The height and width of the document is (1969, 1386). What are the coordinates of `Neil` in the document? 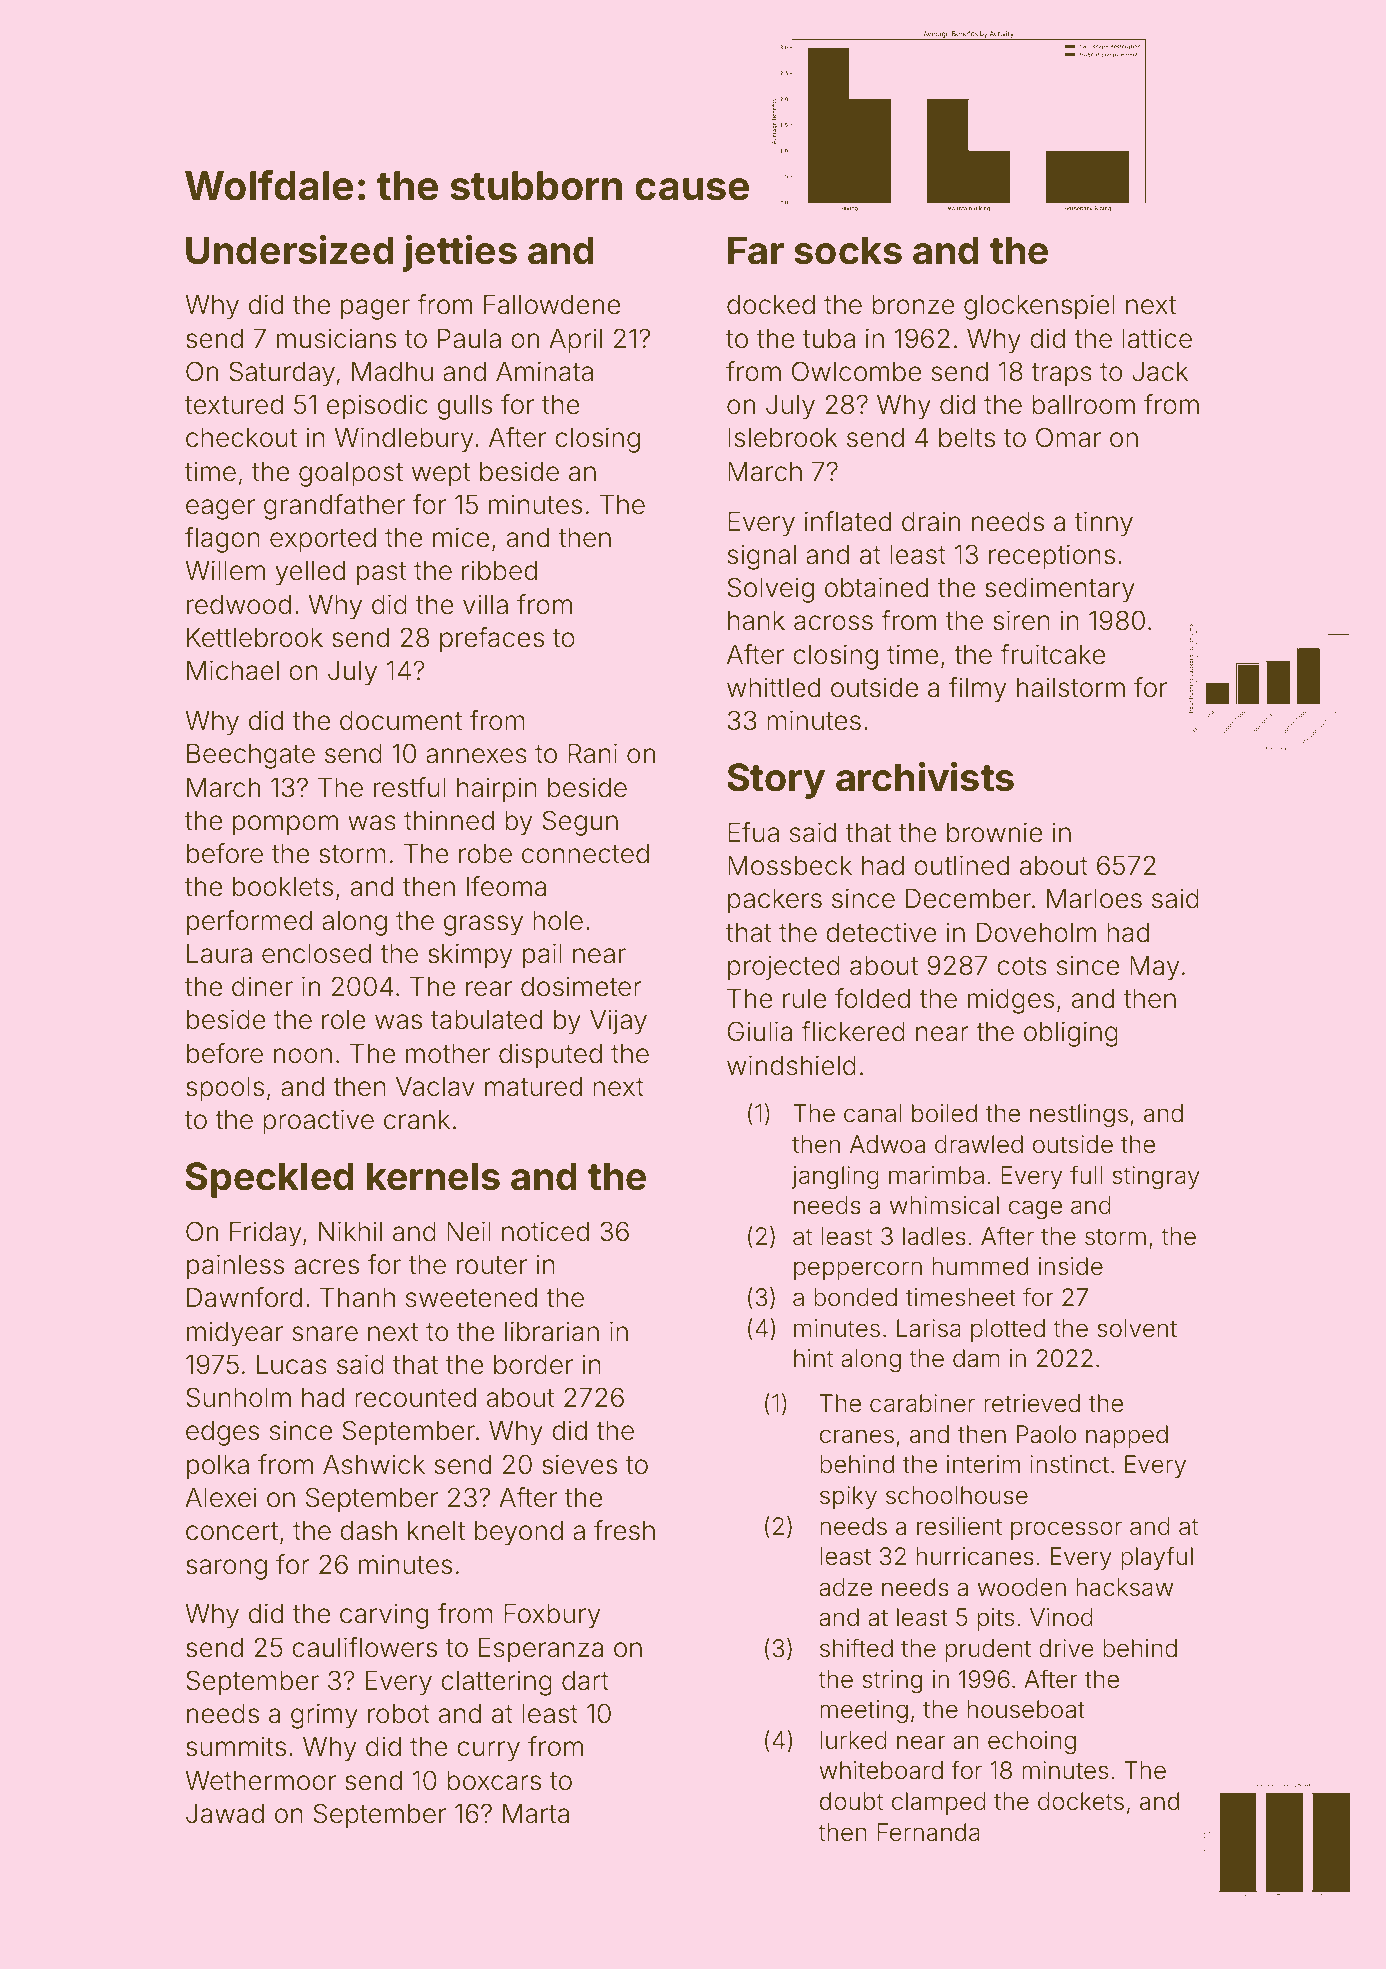 It's located at (469, 1231).
